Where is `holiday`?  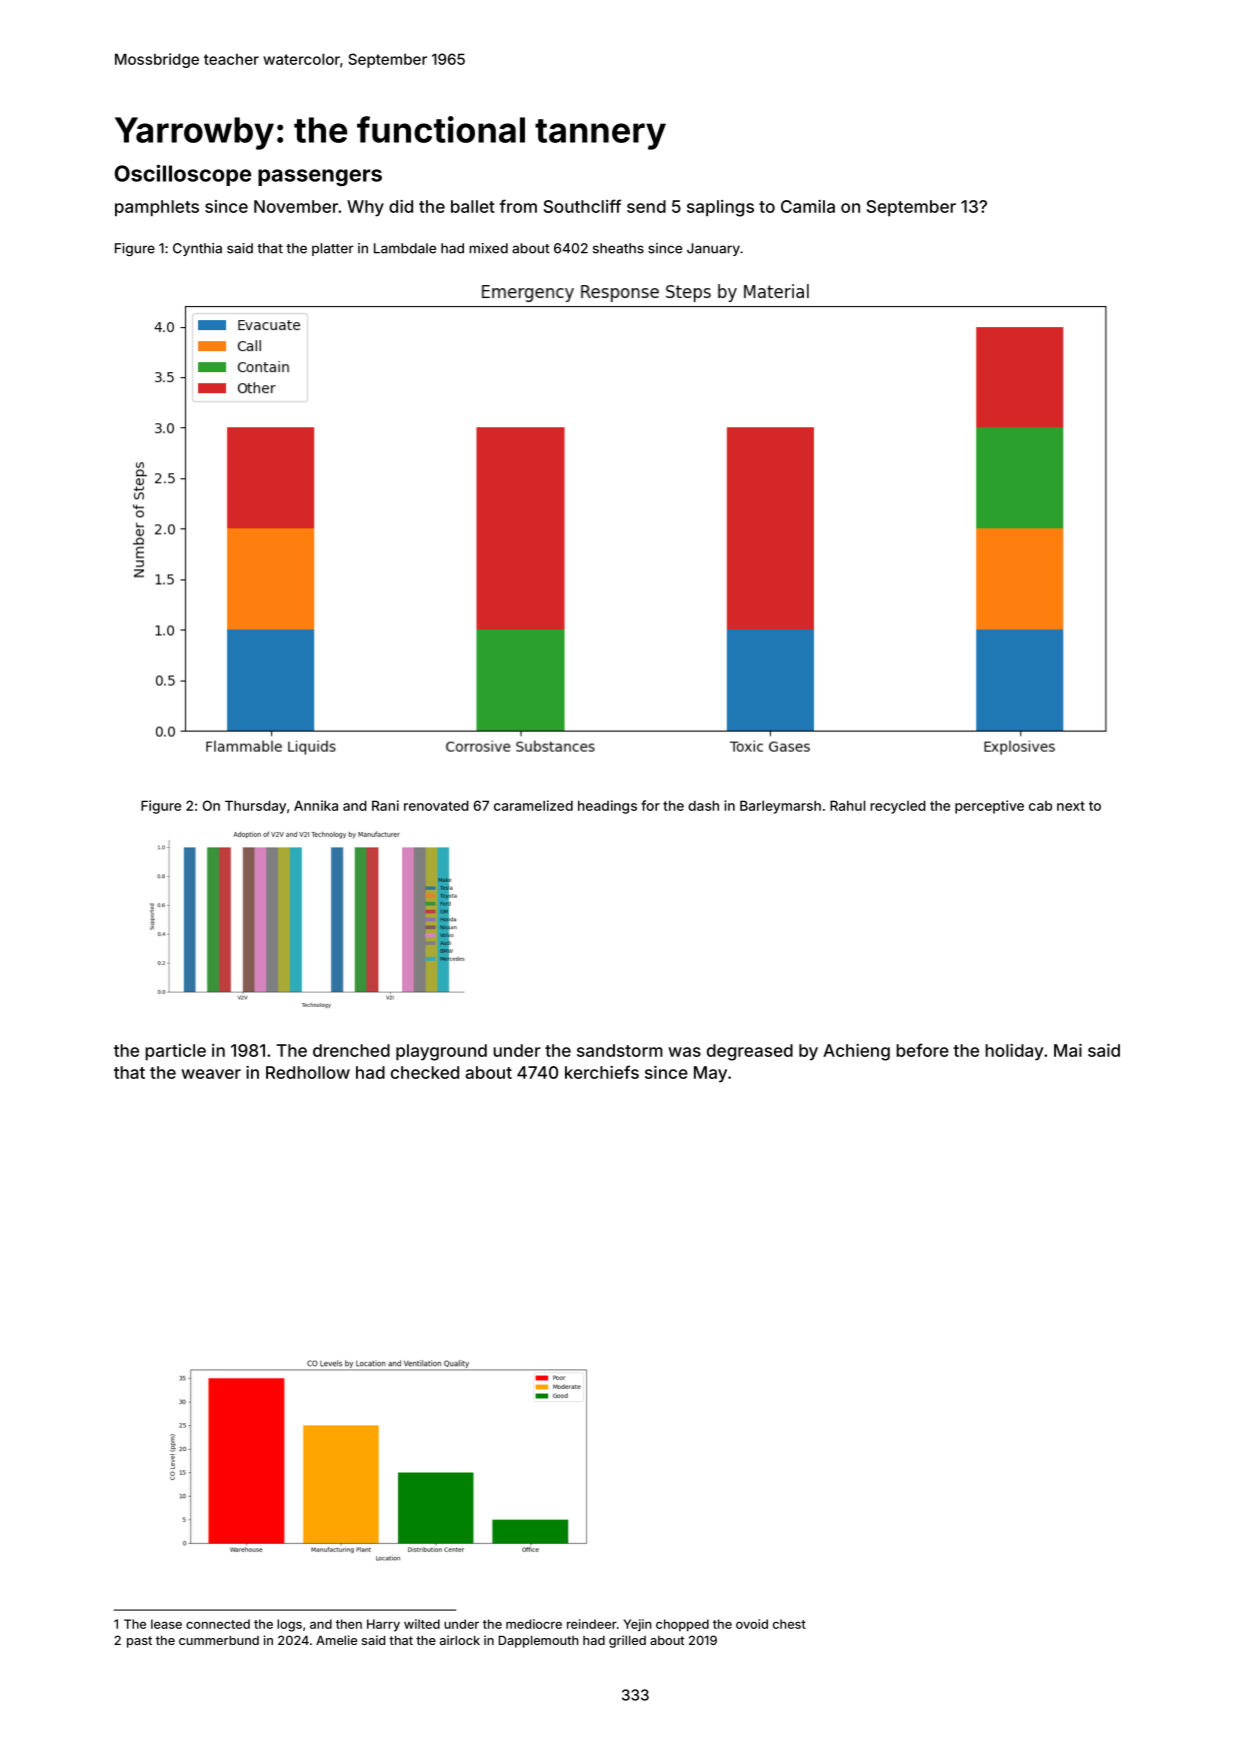 holiday is located at coordinates (1014, 1052).
